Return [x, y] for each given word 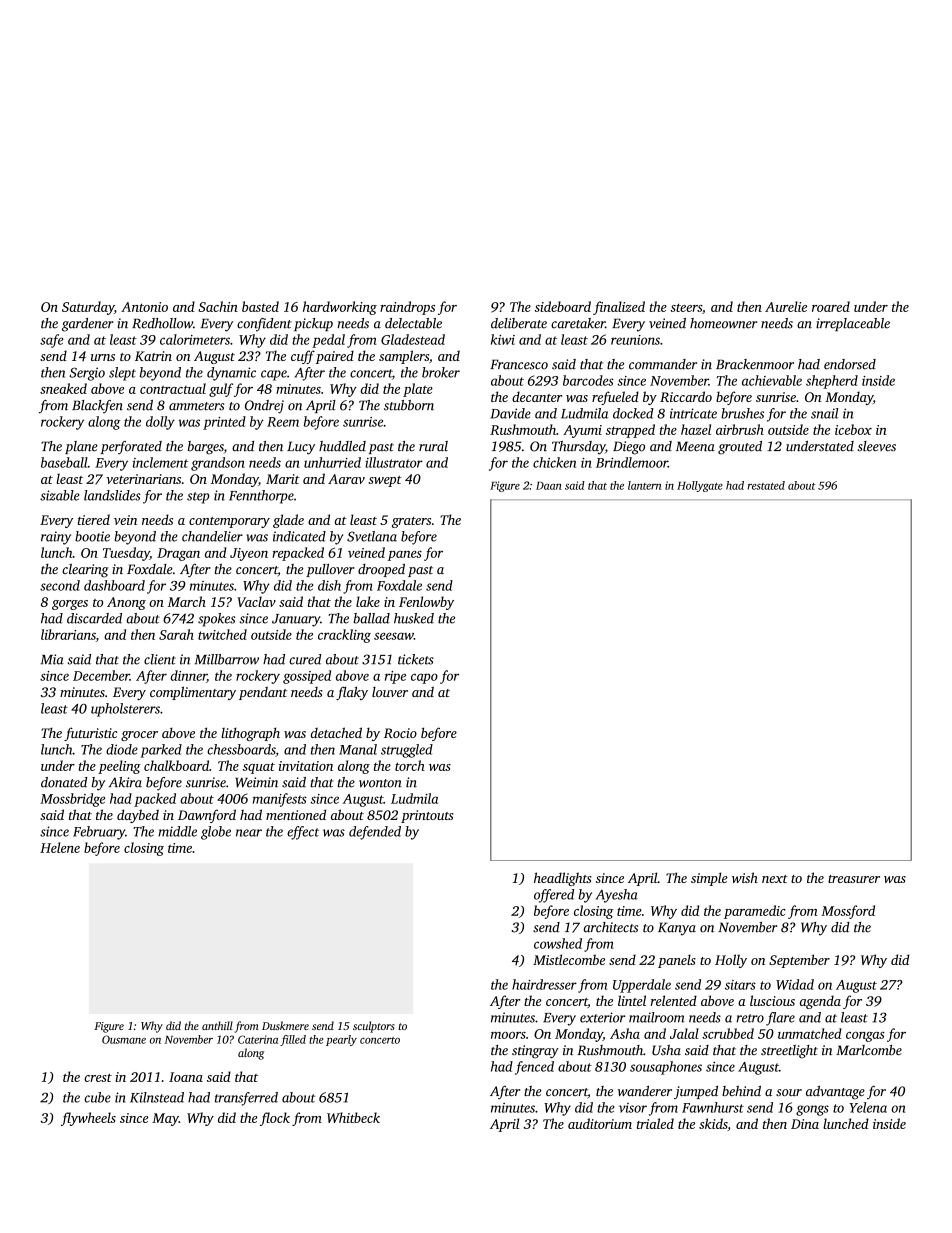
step [198, 498]
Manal [358, 749]
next [775, 879]
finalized [619, 308]
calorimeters [195, 339]
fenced [534, 1068]
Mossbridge [72, 800]
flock [275, 1119]
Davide [511, 413]
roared [831, 306]
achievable [772, 380]
